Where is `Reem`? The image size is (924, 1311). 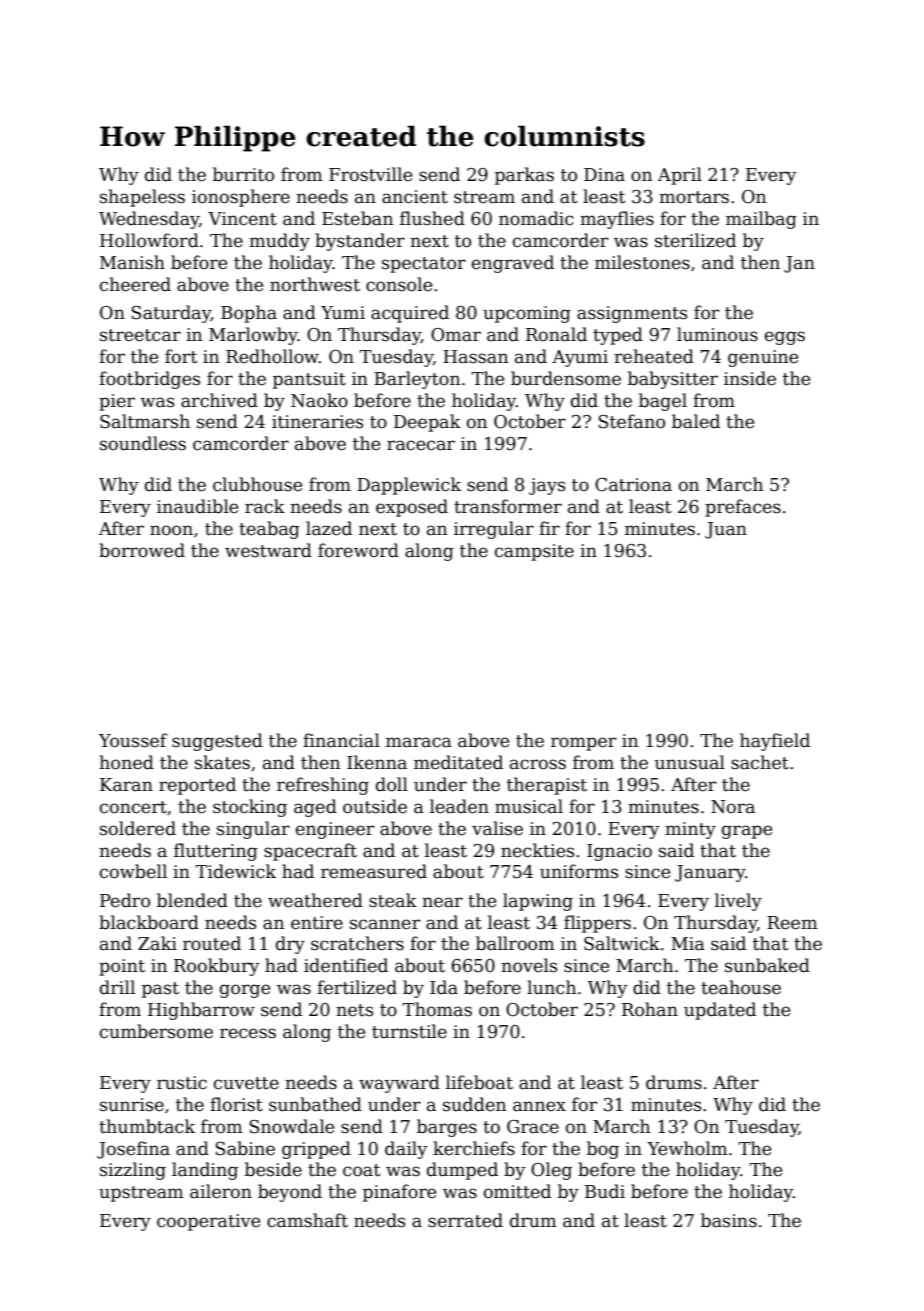
Reem is located at coordinates (792, 923).
